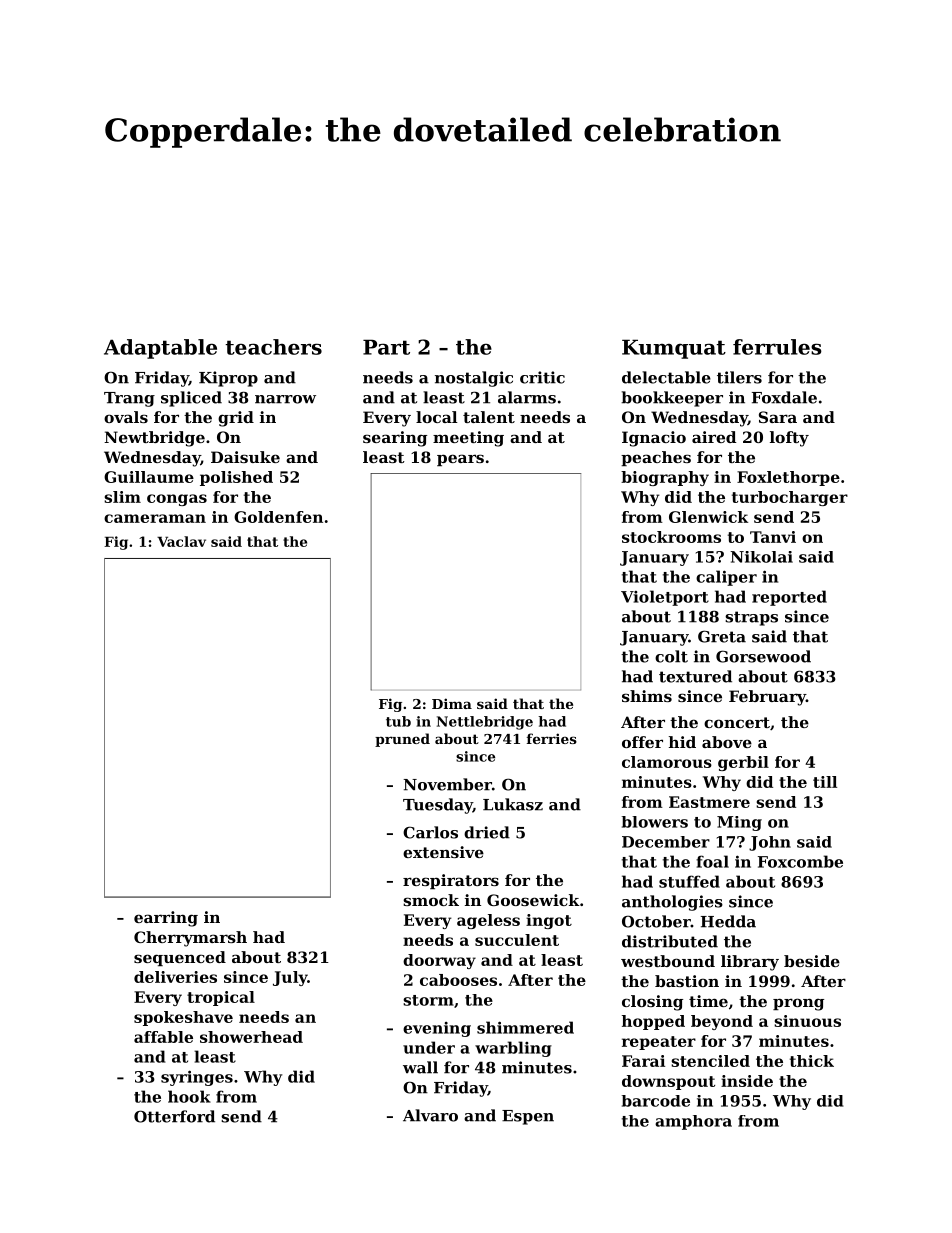 Image resolution: width=952 pixels, height=1233 pixels. Describe the element at coordinates (452, 703) in the image. I see `Dima` at that location.
